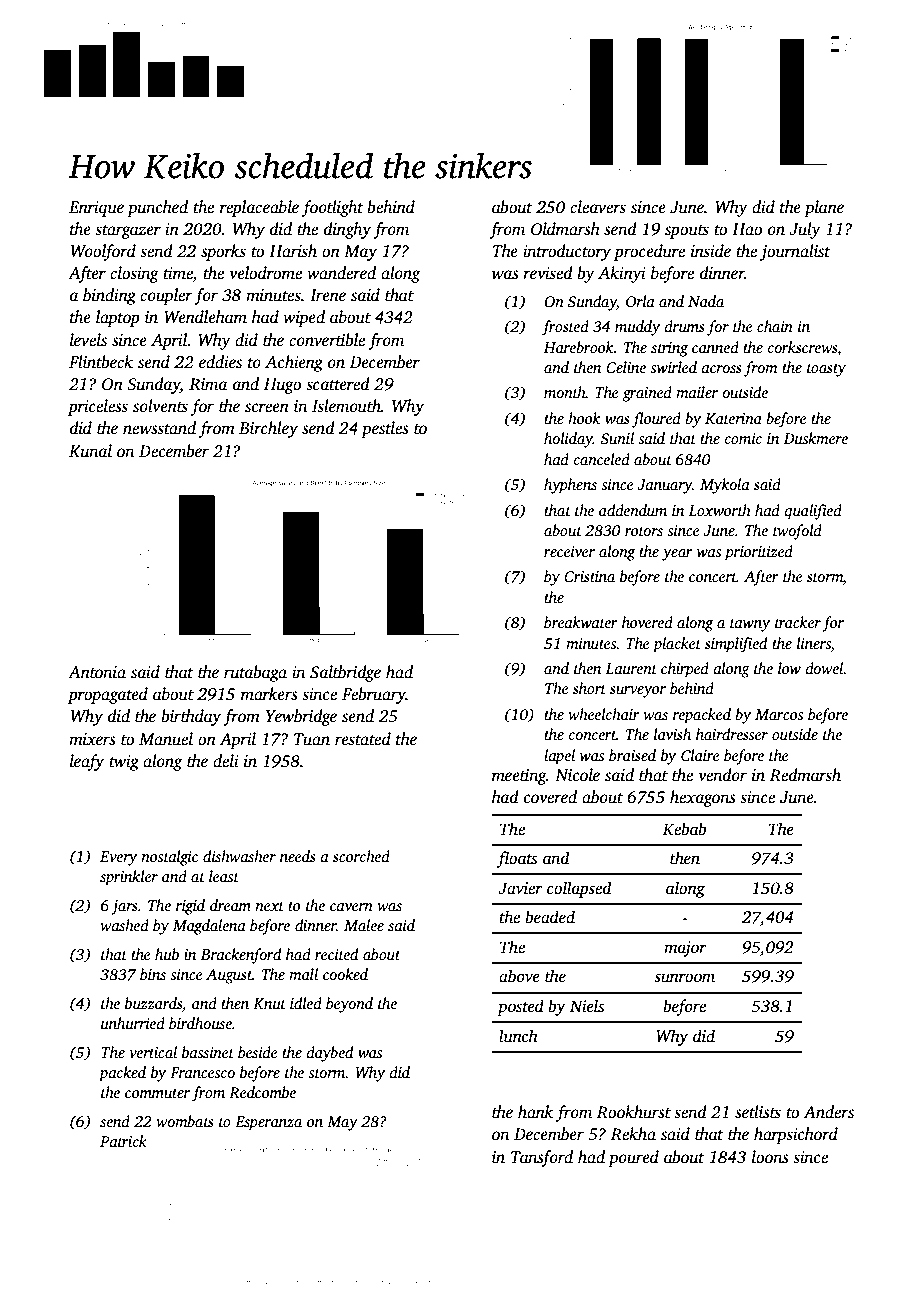 Image resolution: width=924 pixels, height=1311 pixels. What do you see at coordinates (157, 1093) in the image?
I see `commuter` at bounding box center [157, 1093].
